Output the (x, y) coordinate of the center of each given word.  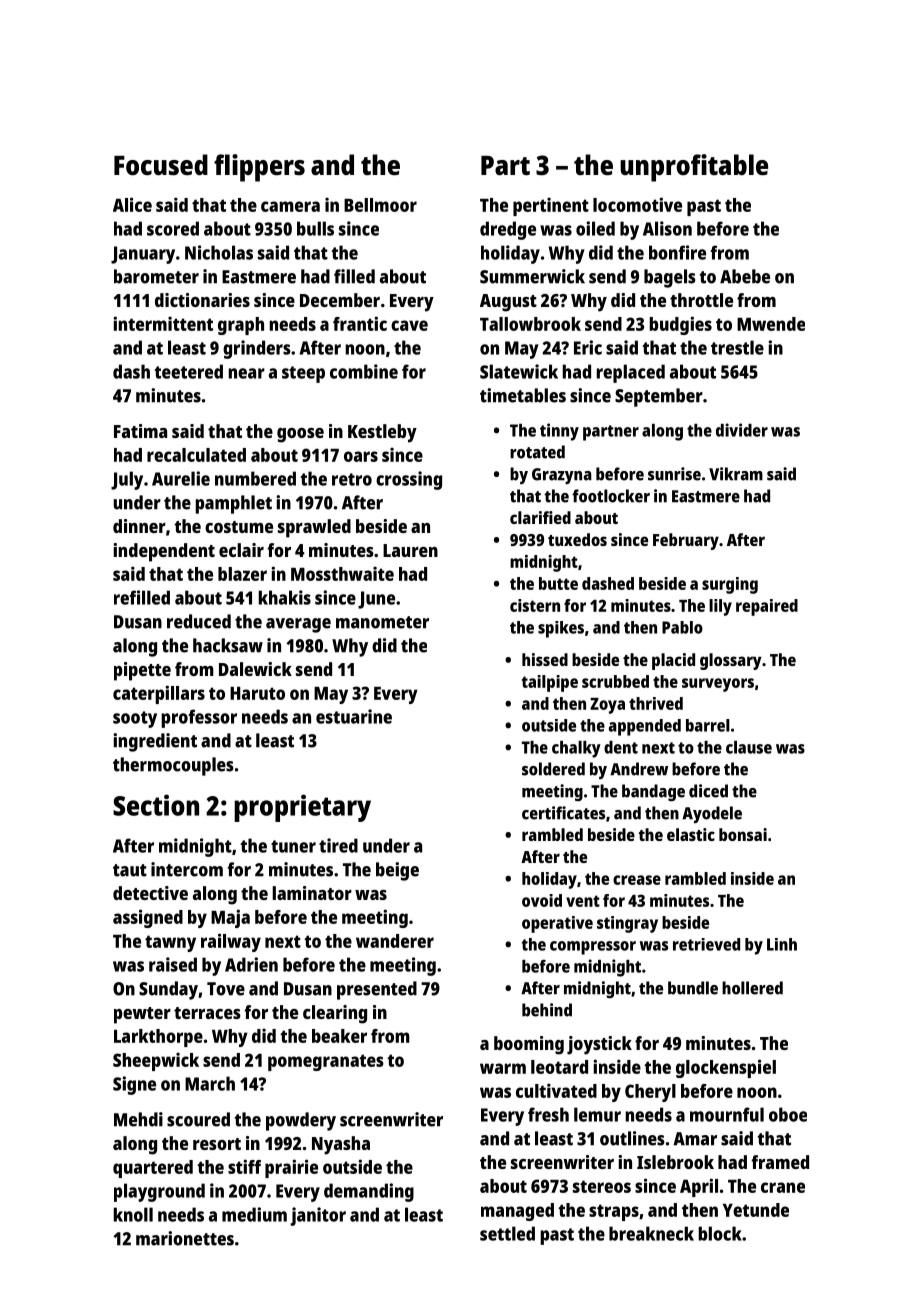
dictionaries (202, 300)
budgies (680, 325)
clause (749, 747)
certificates (563, 813)
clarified (540, 517)
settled (507, 1233)
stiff (244, 1166)
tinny (559, 432)
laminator (312, 893)
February (686, 541)
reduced (199, 621)
